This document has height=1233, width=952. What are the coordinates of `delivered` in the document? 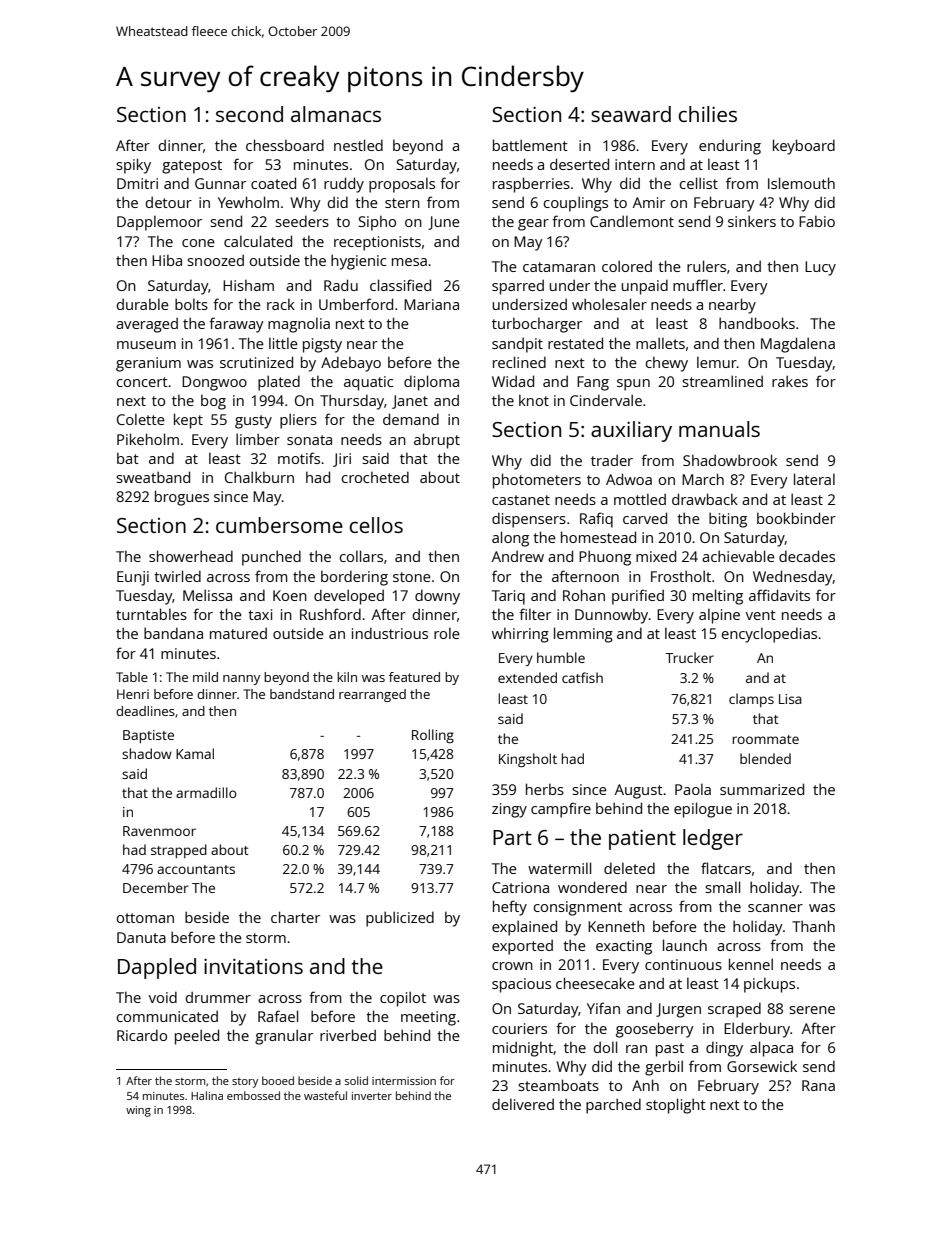 It's located at (523, 1104).
